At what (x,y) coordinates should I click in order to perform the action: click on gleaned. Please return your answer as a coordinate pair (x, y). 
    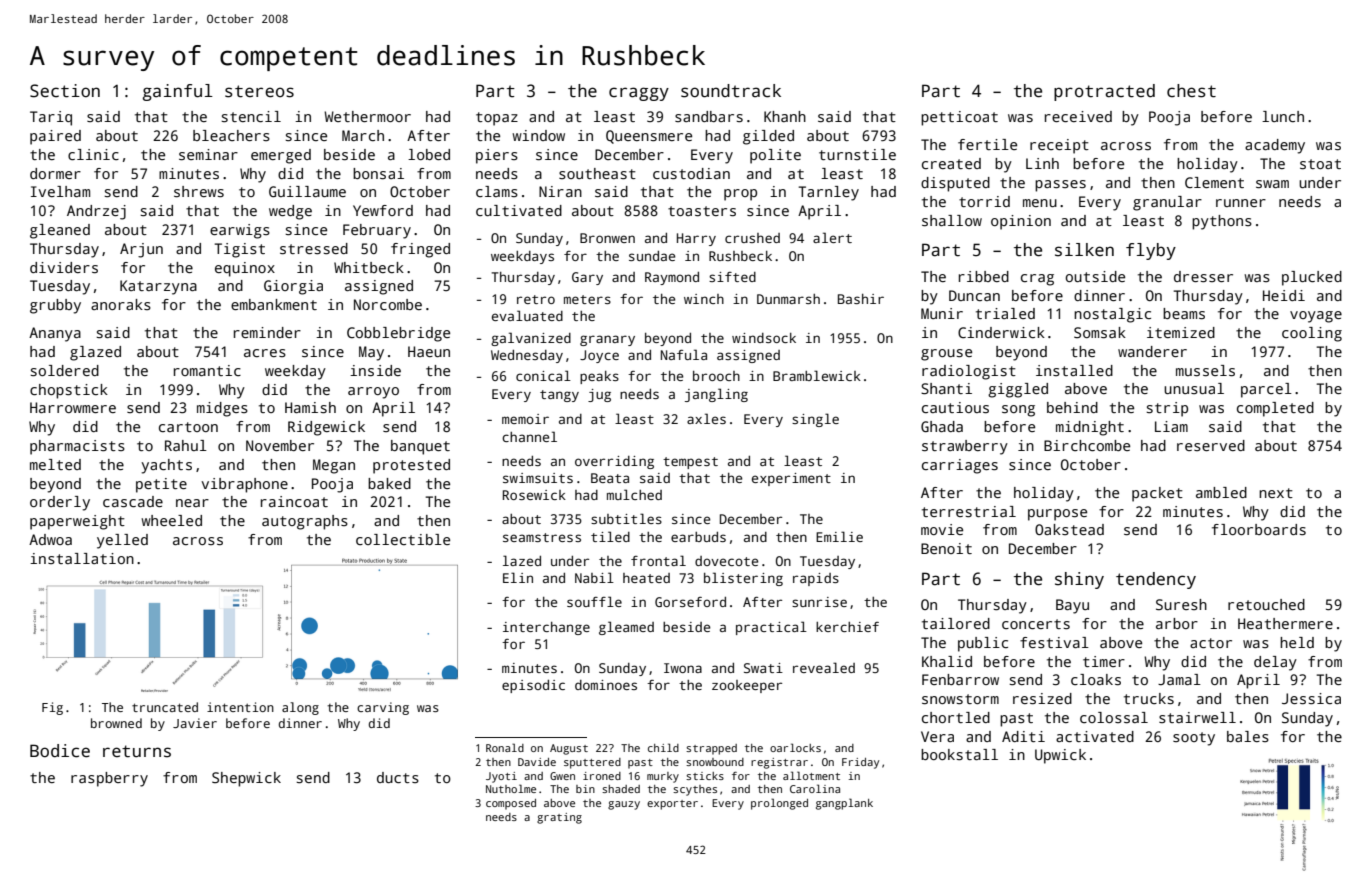
    Looking at the image, I should click on (60, 231).
